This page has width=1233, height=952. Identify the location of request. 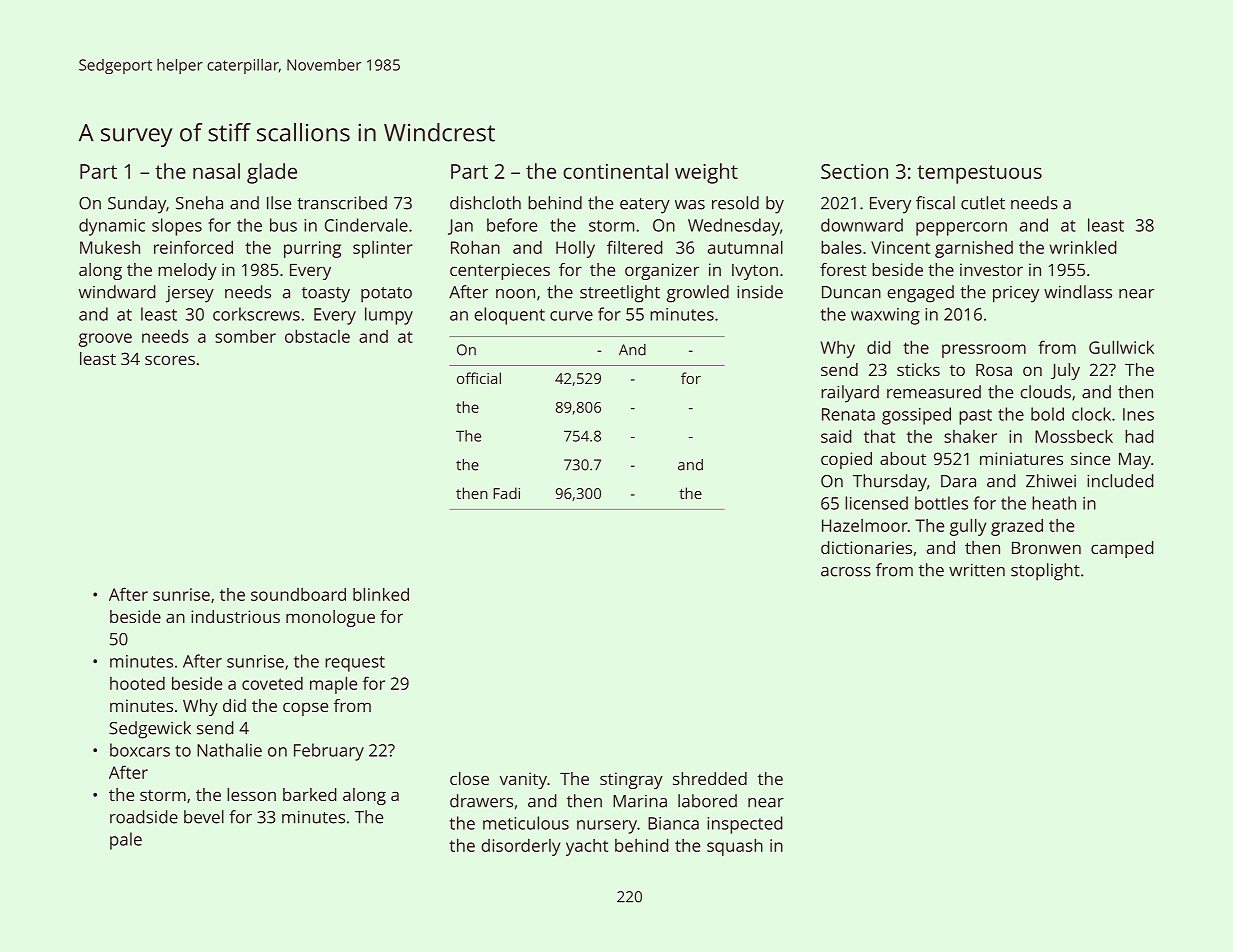
(355, 664).
